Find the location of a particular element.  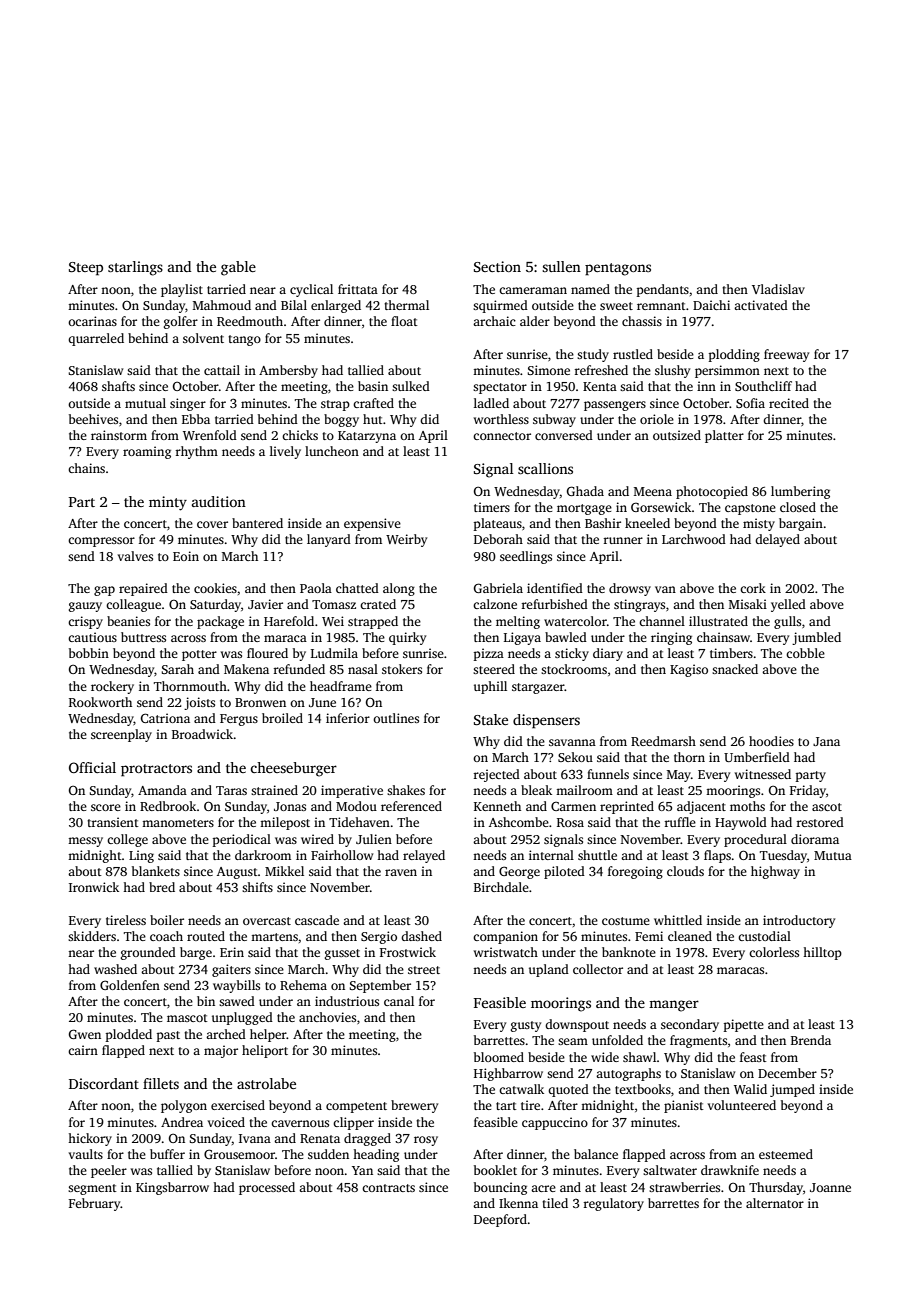

minty is located at coordinates (168, 503).
